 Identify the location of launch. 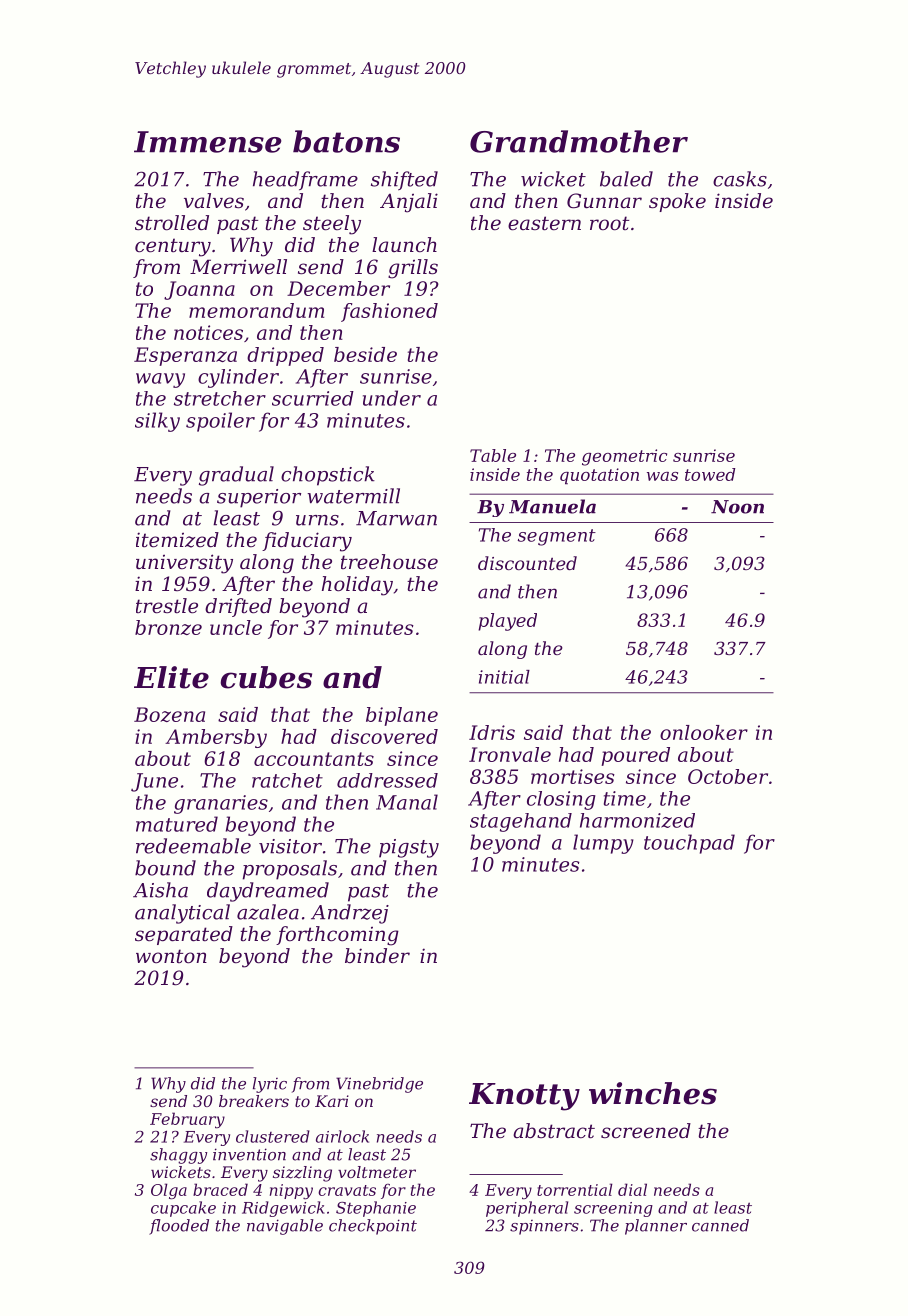
(404, 245).
